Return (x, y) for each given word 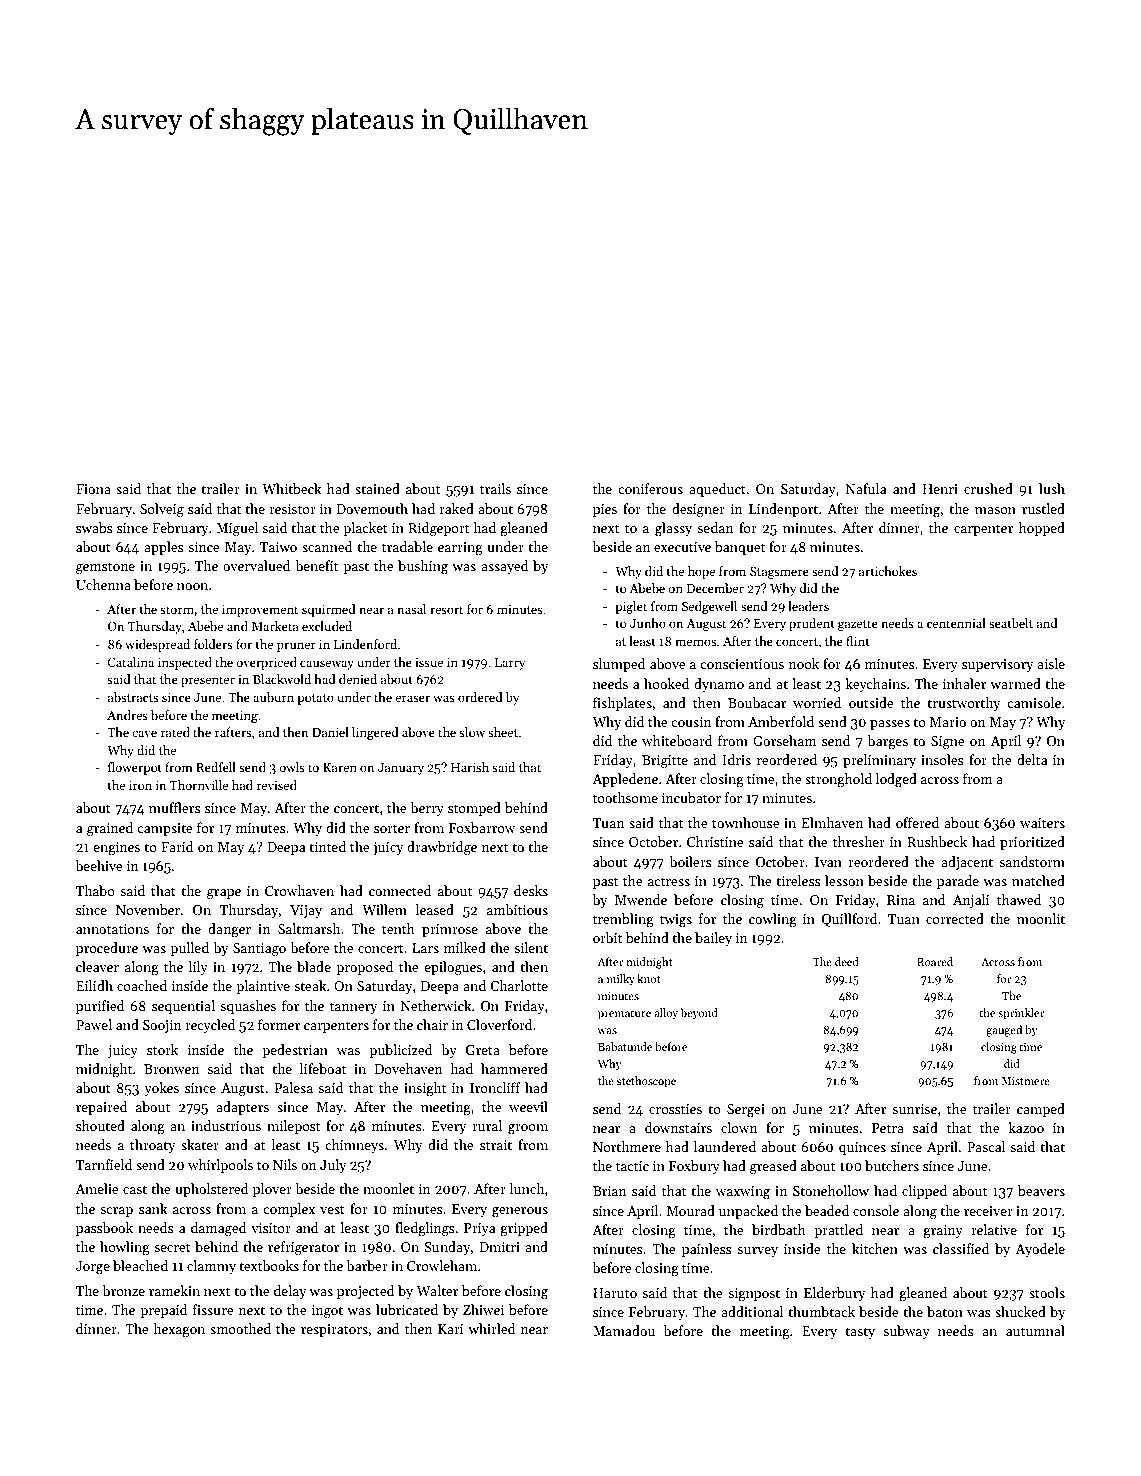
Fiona (93, 489)
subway (906, 1332)
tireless (798, 880)
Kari (451, 1329)
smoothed (240, 1328)
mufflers (175, 807)
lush (1052, 488)
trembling (623, 920)
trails (495, 488)
